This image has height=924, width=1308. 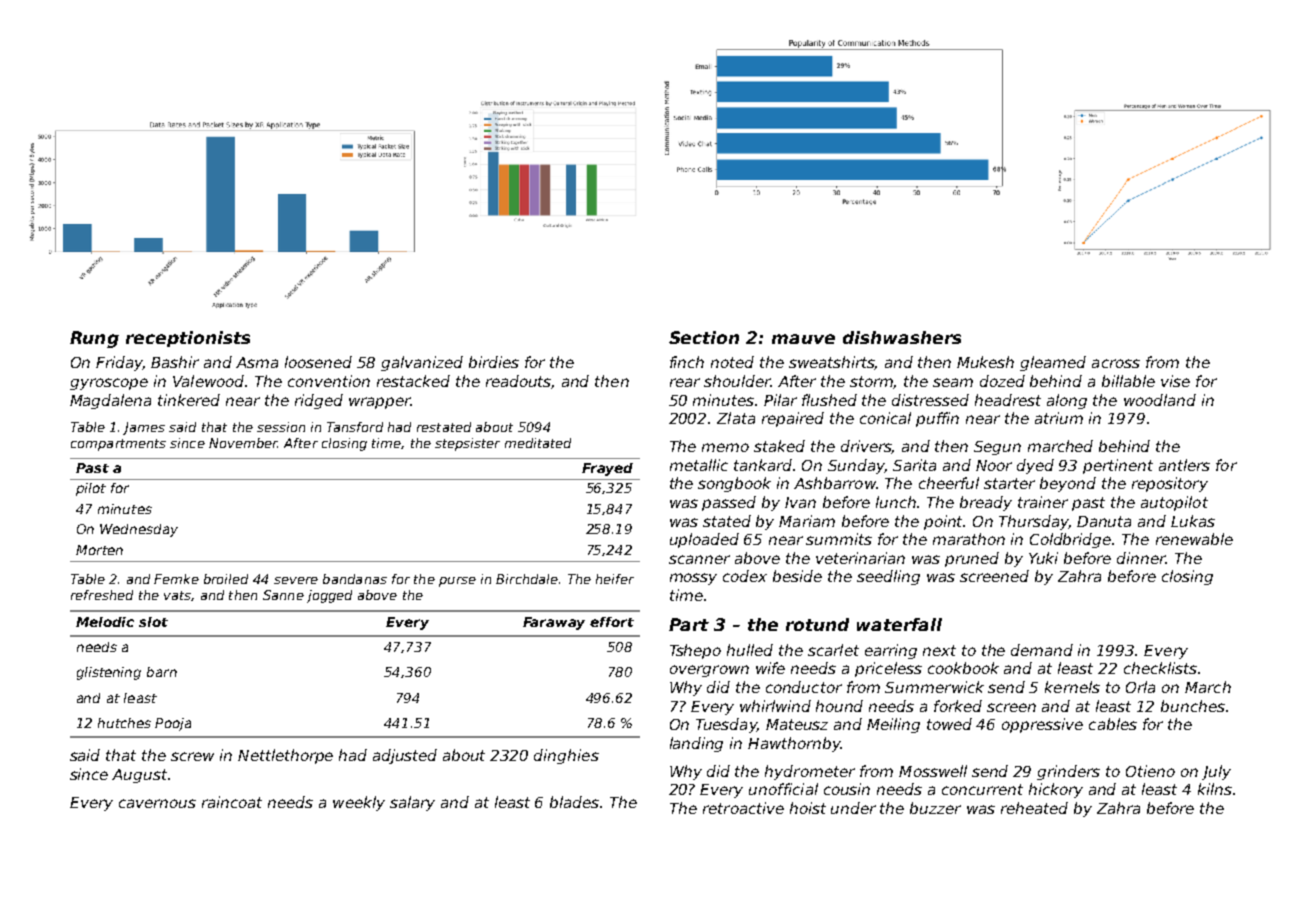 I want to click on gleamed, so click(x=1053, y=363).
